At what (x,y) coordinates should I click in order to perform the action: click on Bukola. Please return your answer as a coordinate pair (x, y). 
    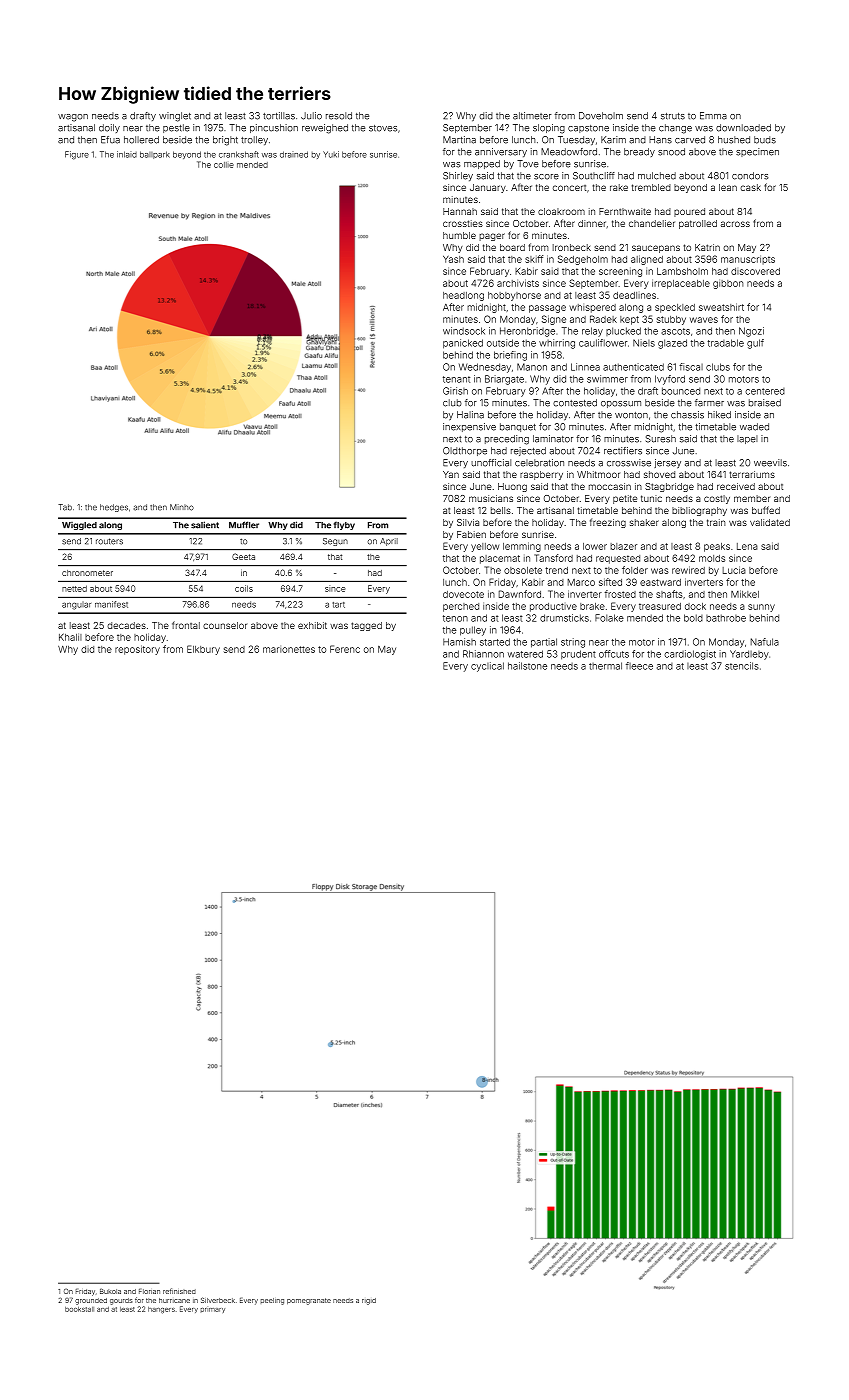
    Looking at the image, I should click on (110, 1291).
